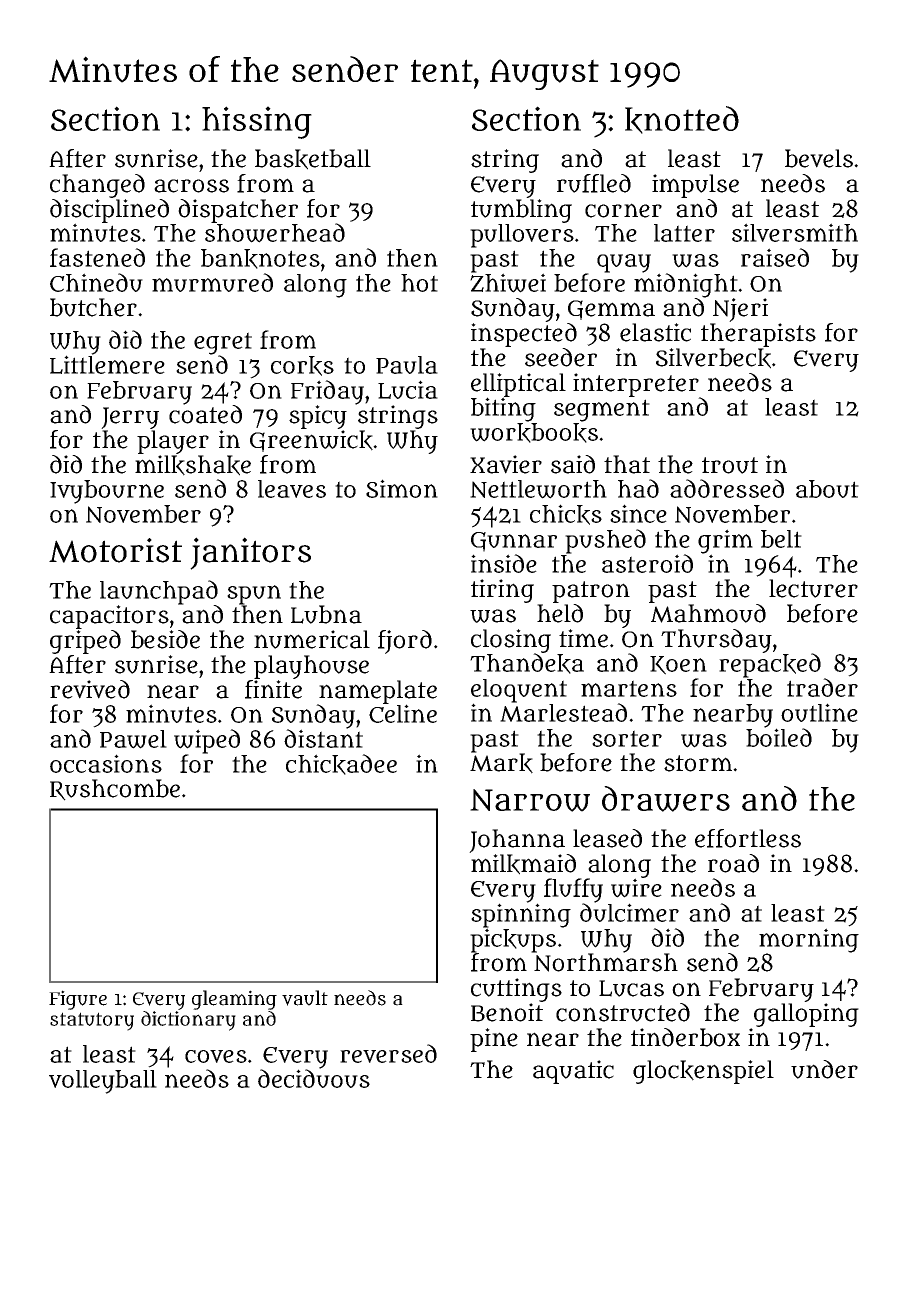  I want to click on Koen, so click(678, 665).
